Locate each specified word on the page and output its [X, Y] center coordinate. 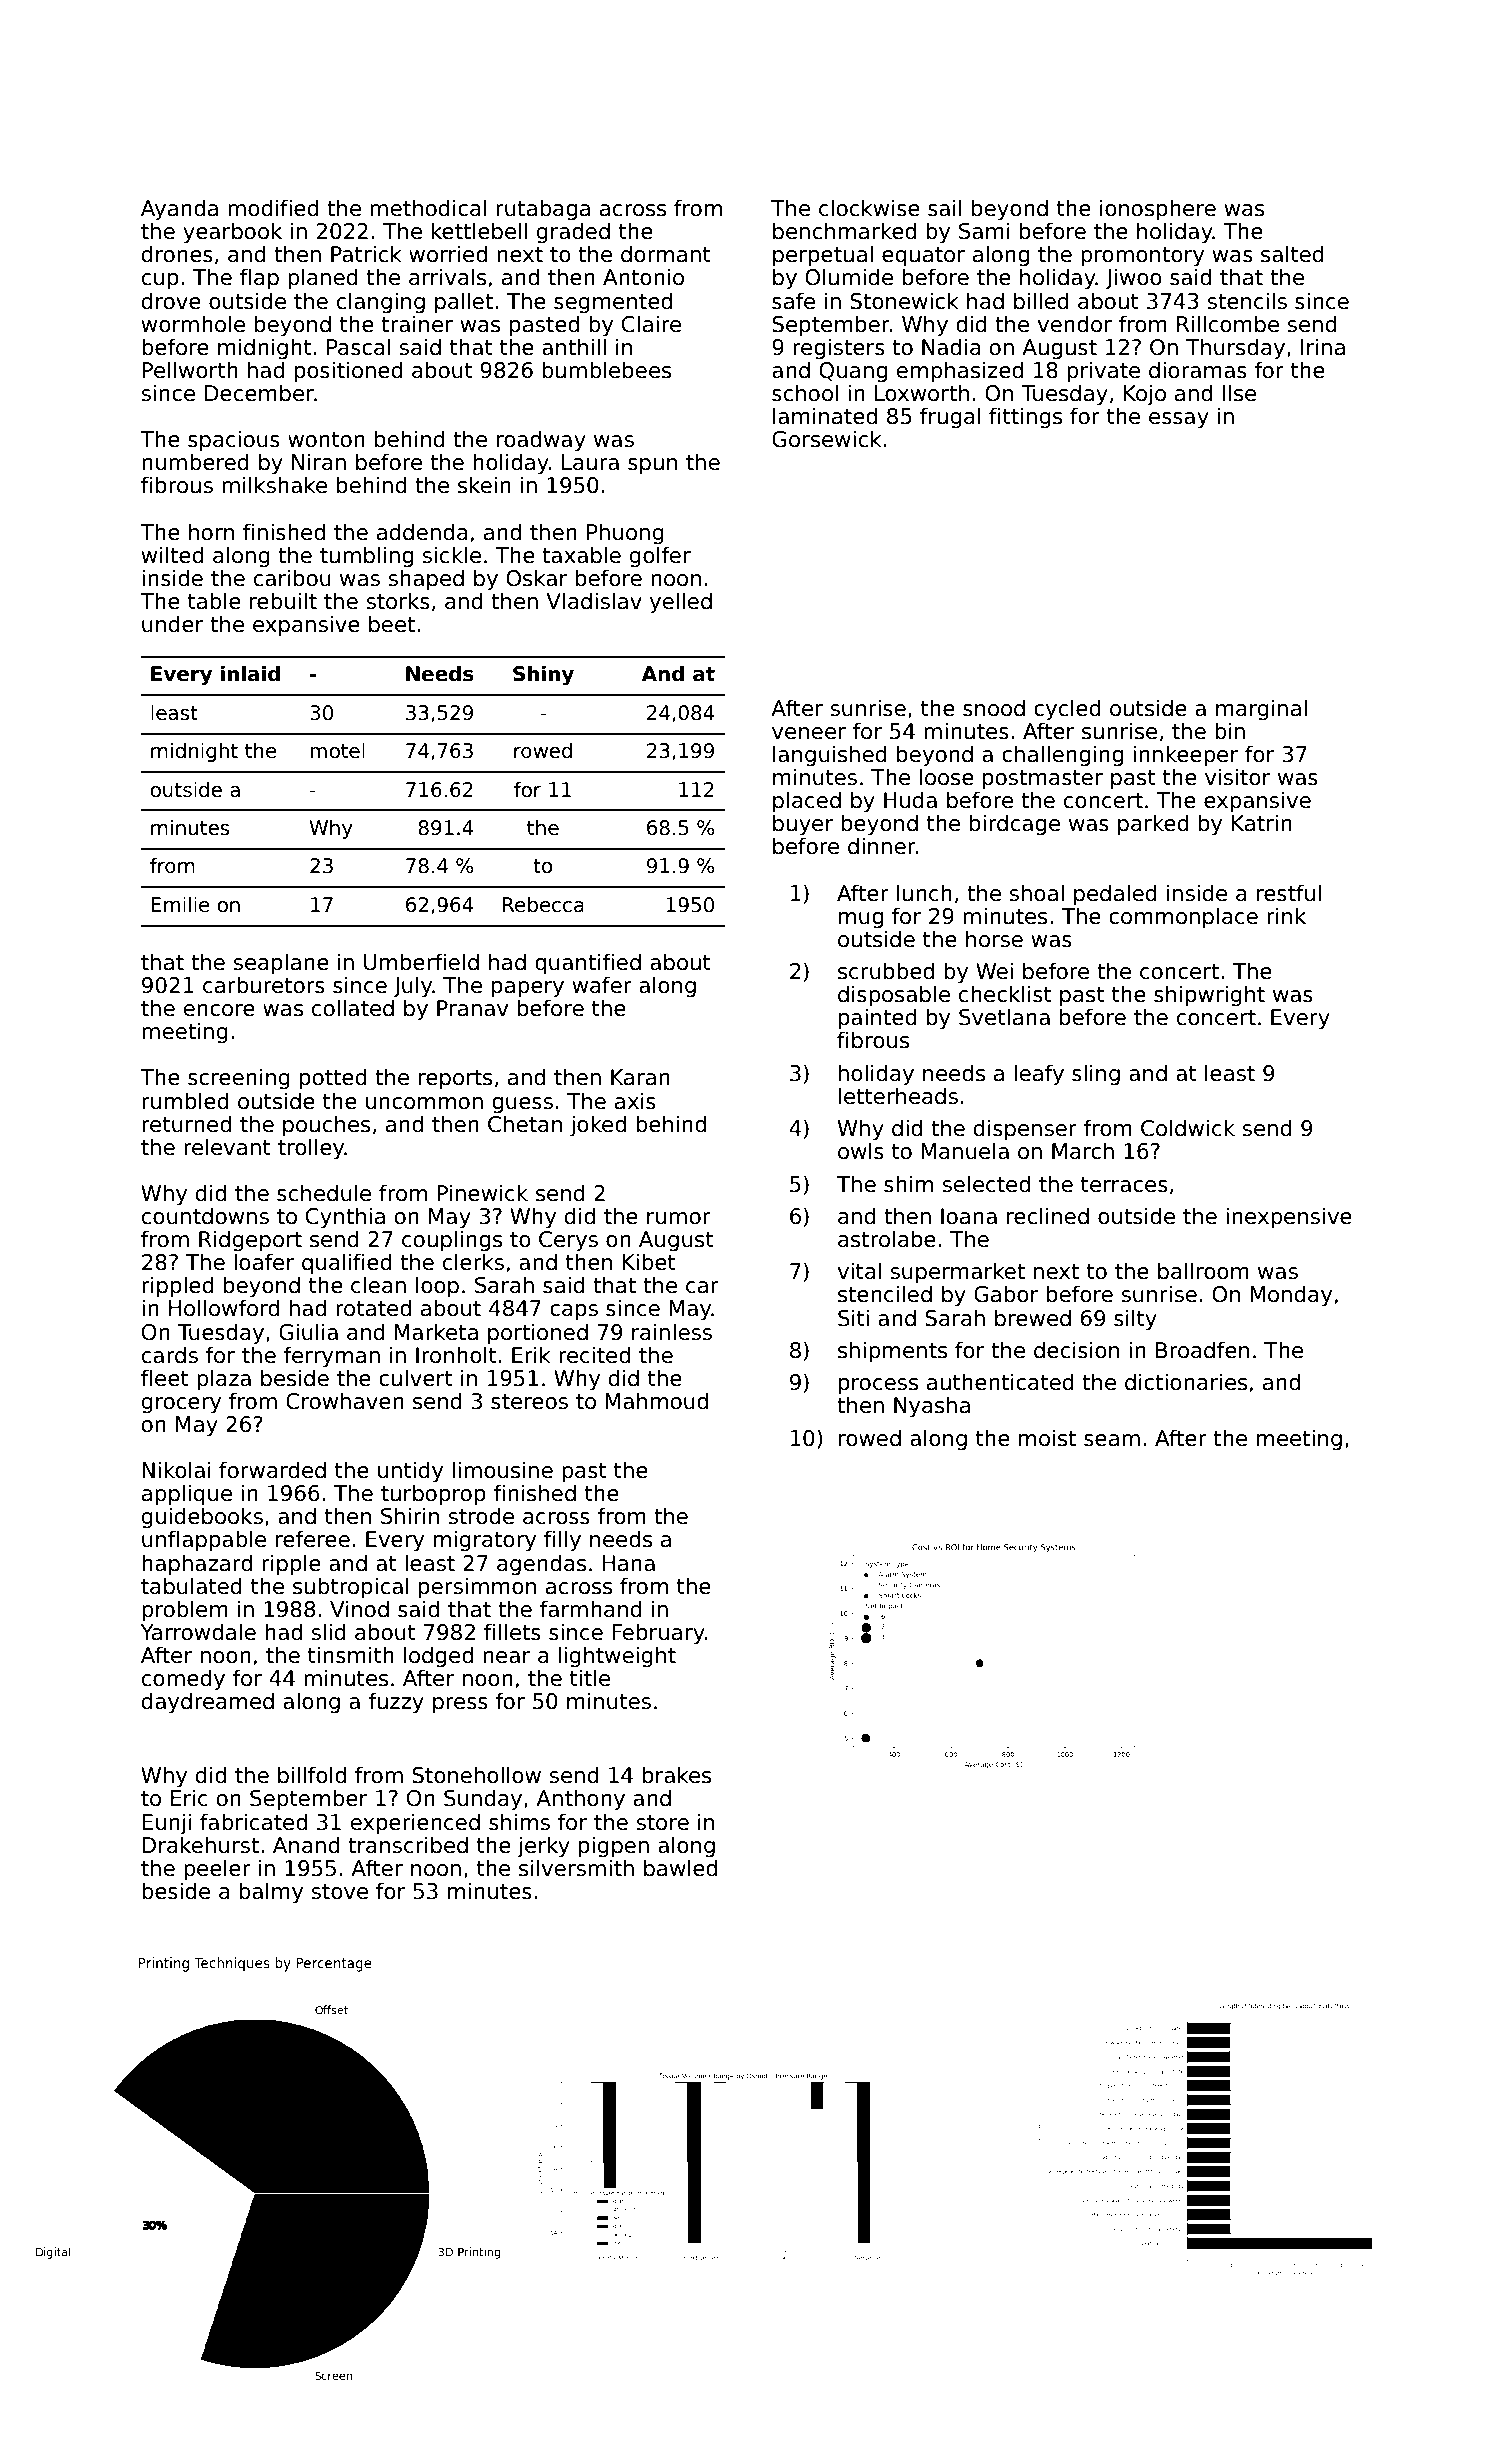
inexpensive [1289, 1218]
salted [1292, 254]
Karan [640, 1077]
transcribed [408, 1845]
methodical [428, 208]
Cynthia [345, 1218]
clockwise [869, 208]
